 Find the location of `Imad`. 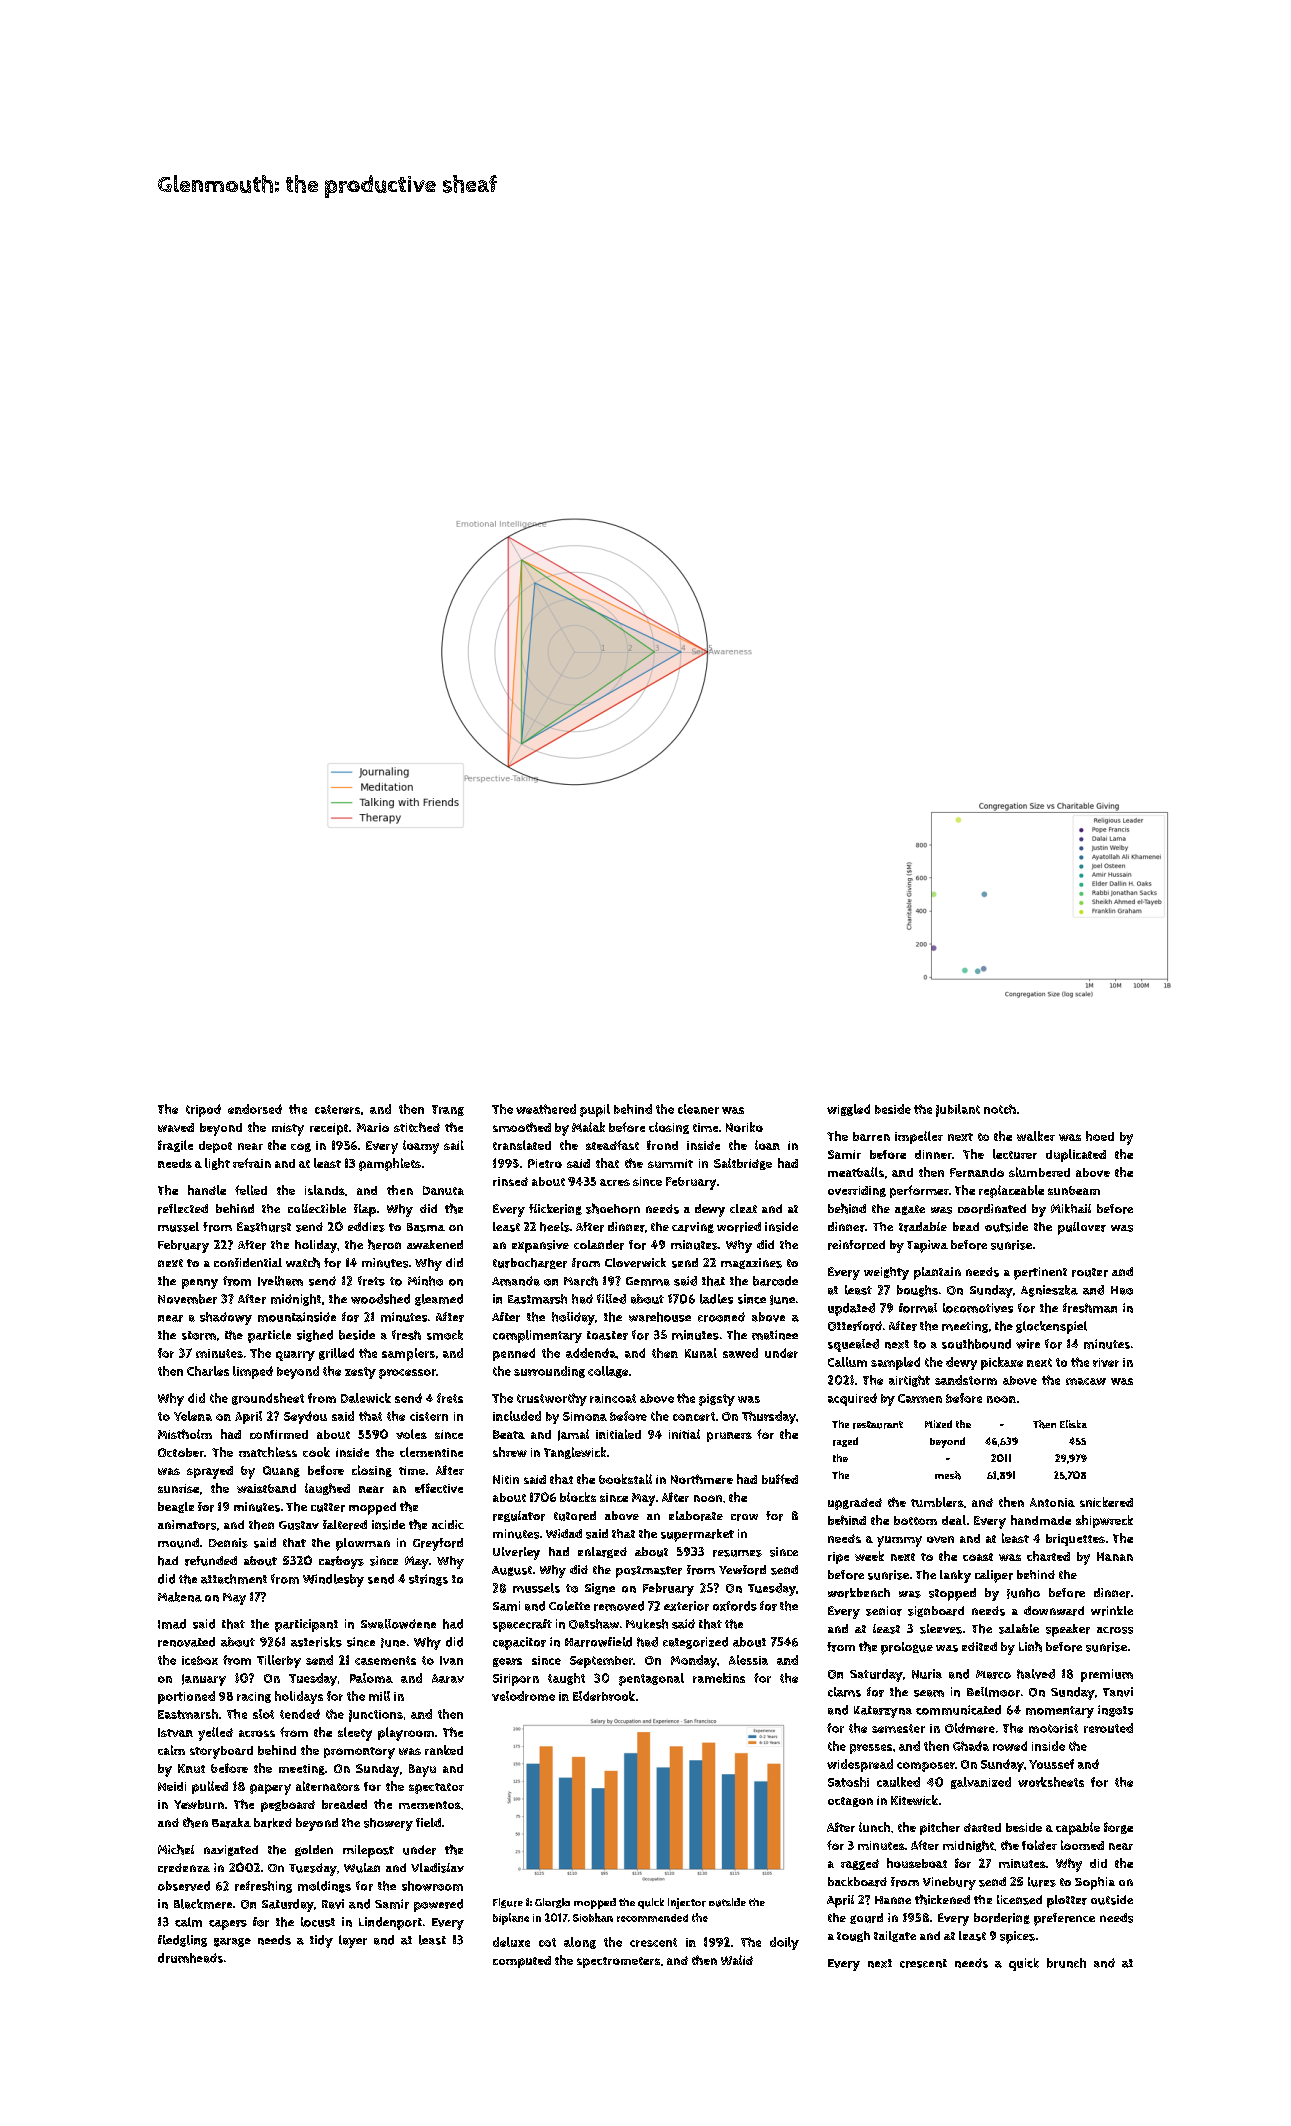

Imad is located at coordinates (172, 1624).
